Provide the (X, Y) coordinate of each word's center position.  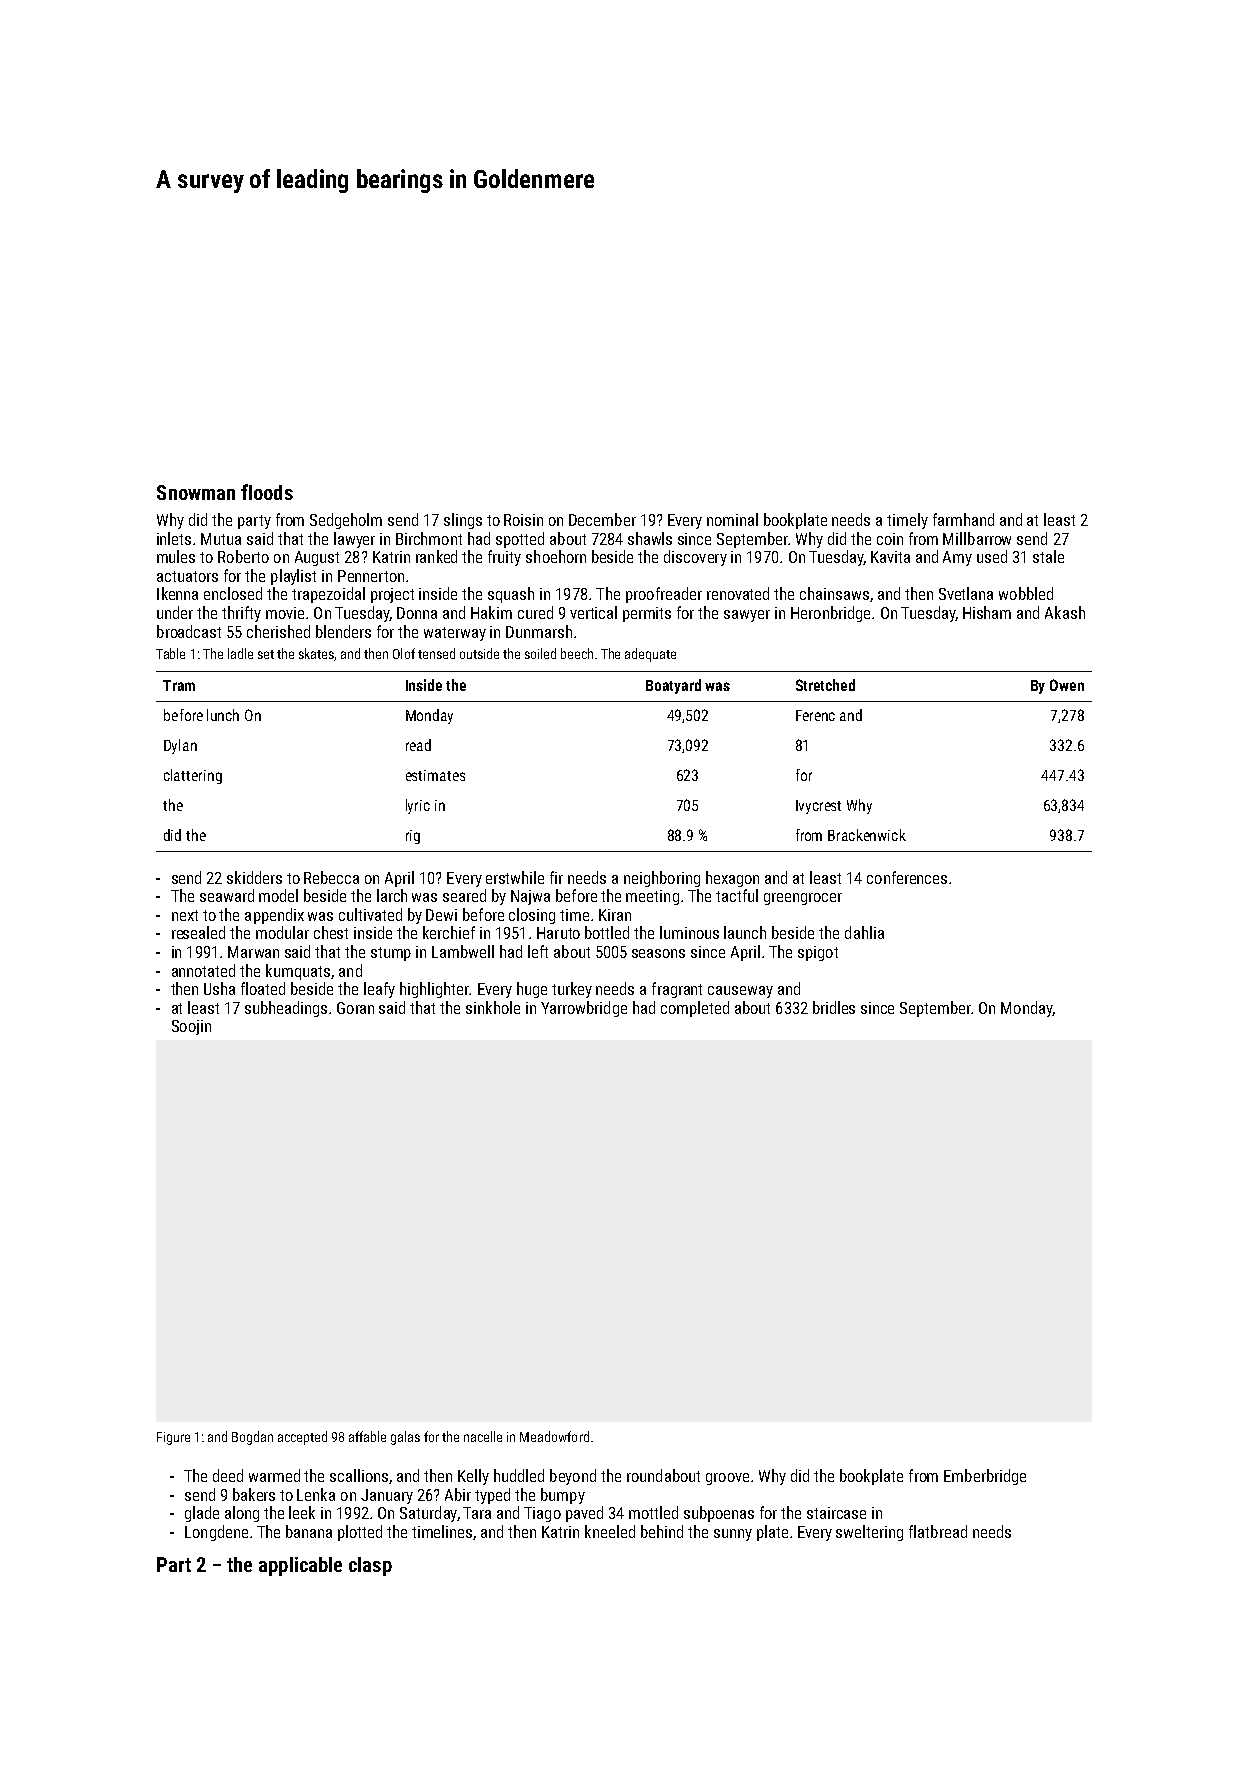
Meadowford (554, 1436)
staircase (836, 1513)
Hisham (987, 612)
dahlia (864, 932)
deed (228, 1475)
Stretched (825, 685)
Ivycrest (818, 807)
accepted (302, 1438)
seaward (227, 895)
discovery (695, 558)
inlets (174, 538)
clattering (193, 776)
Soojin (191, 1027)
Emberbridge (985, 1477)
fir (556, 877)
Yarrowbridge (584, 1009)
